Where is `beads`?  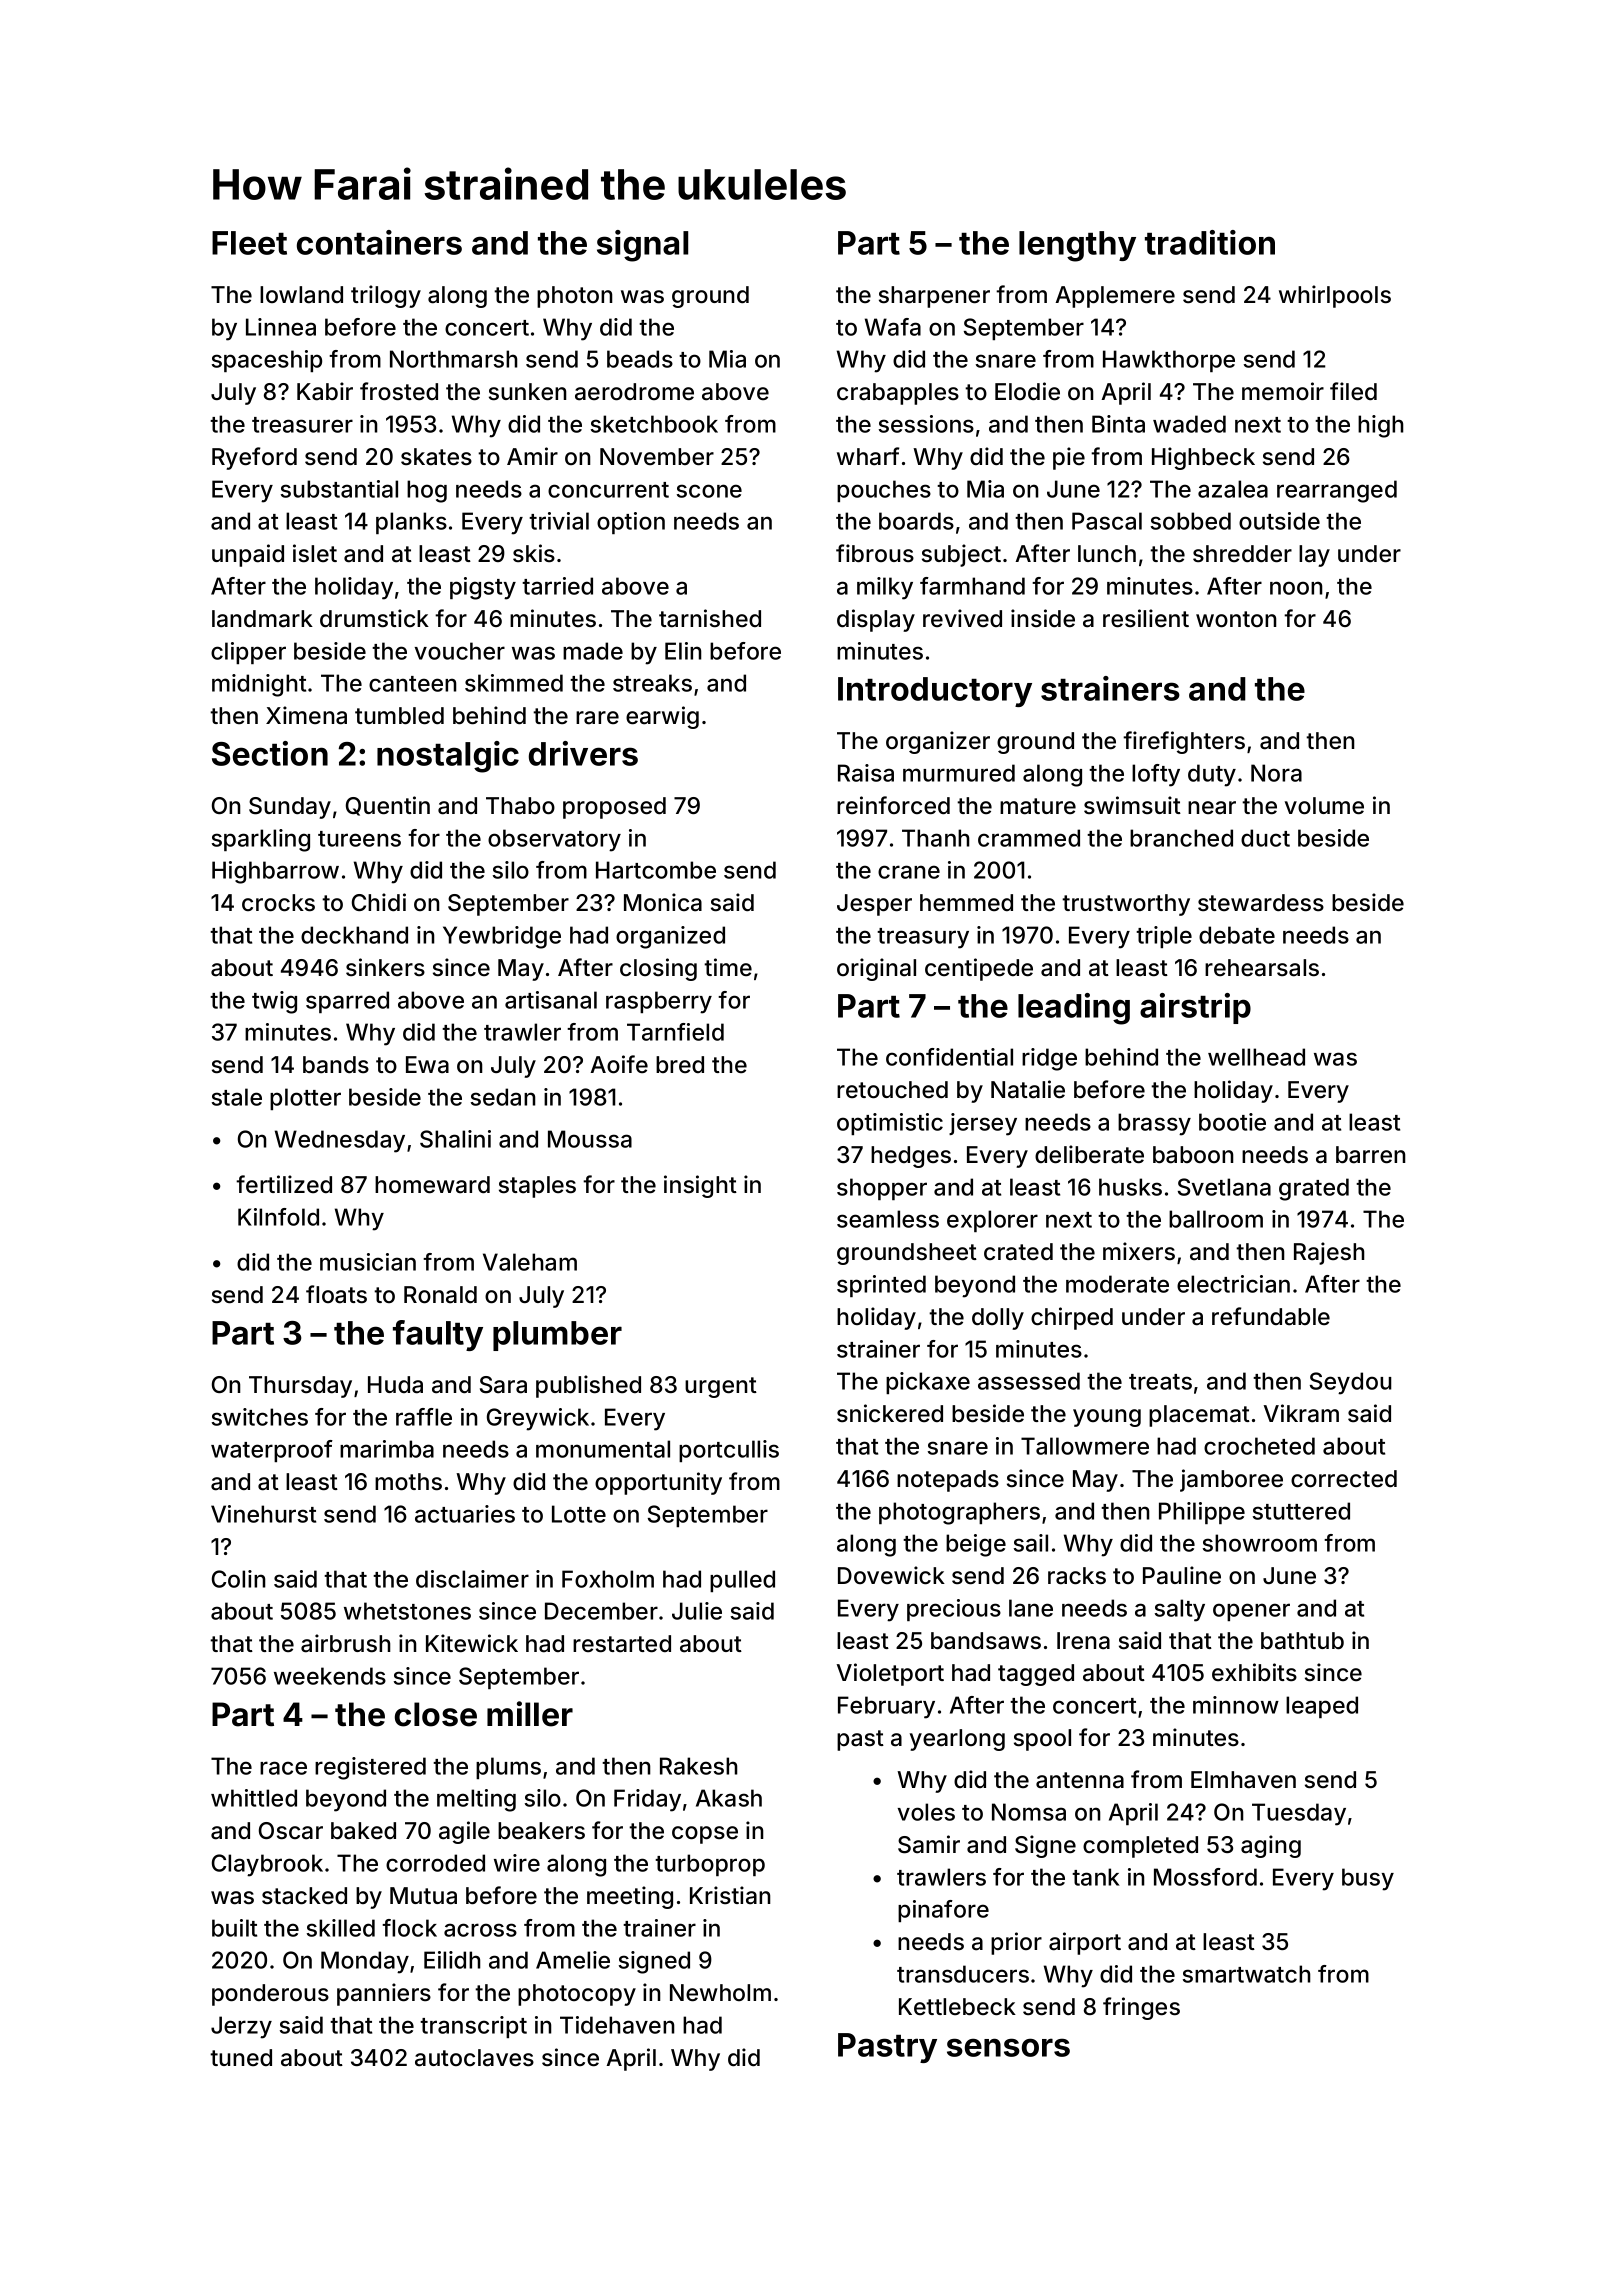
beads is located at coordinates (640, 359).
